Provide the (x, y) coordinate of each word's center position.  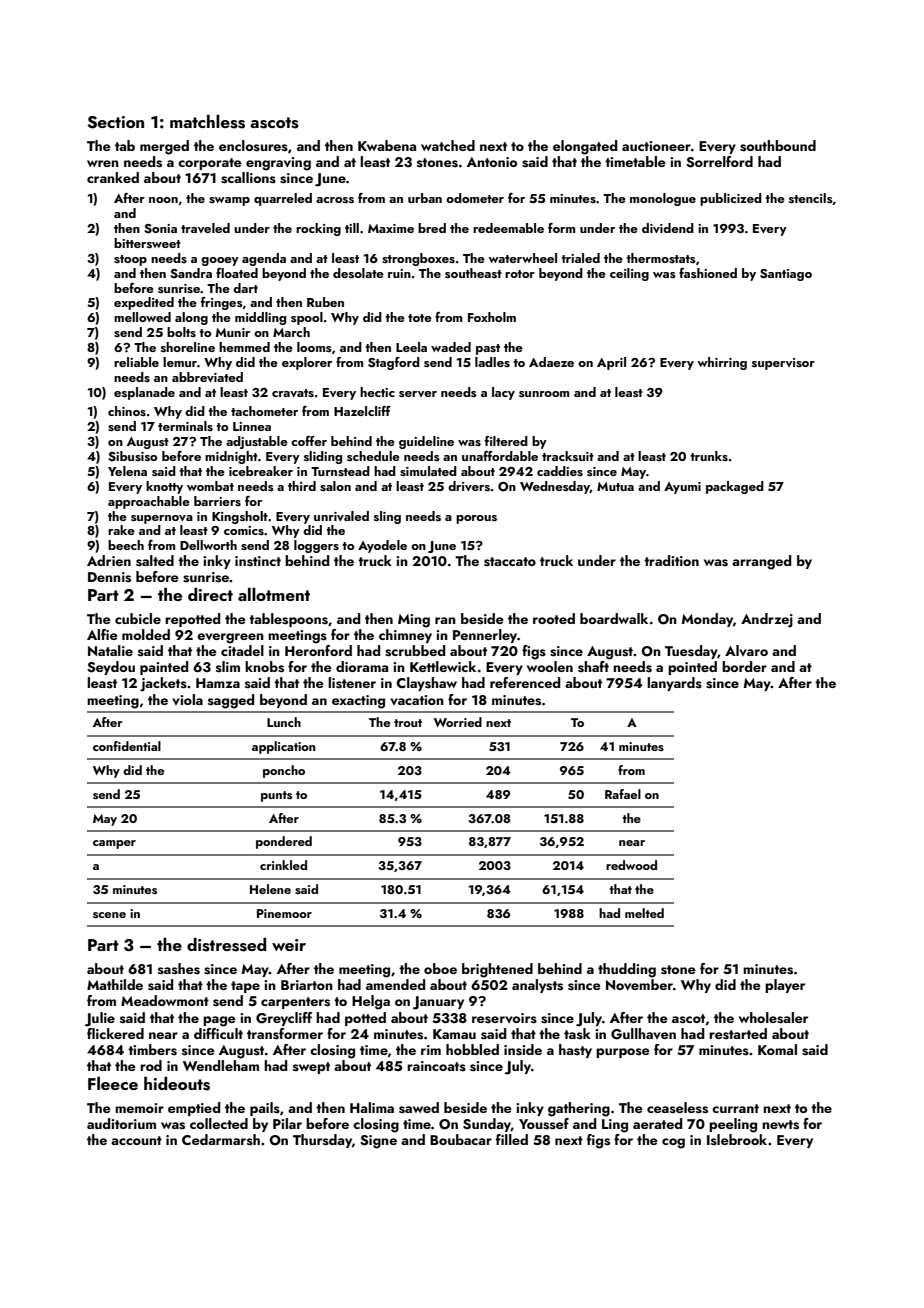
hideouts (177, 1084)
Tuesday (691, 652)
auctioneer (656, 146)
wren (103, 163)
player (785, 986)
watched (448, 145)
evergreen (230, 638)
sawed (419, 1108)
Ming (414, 621)
